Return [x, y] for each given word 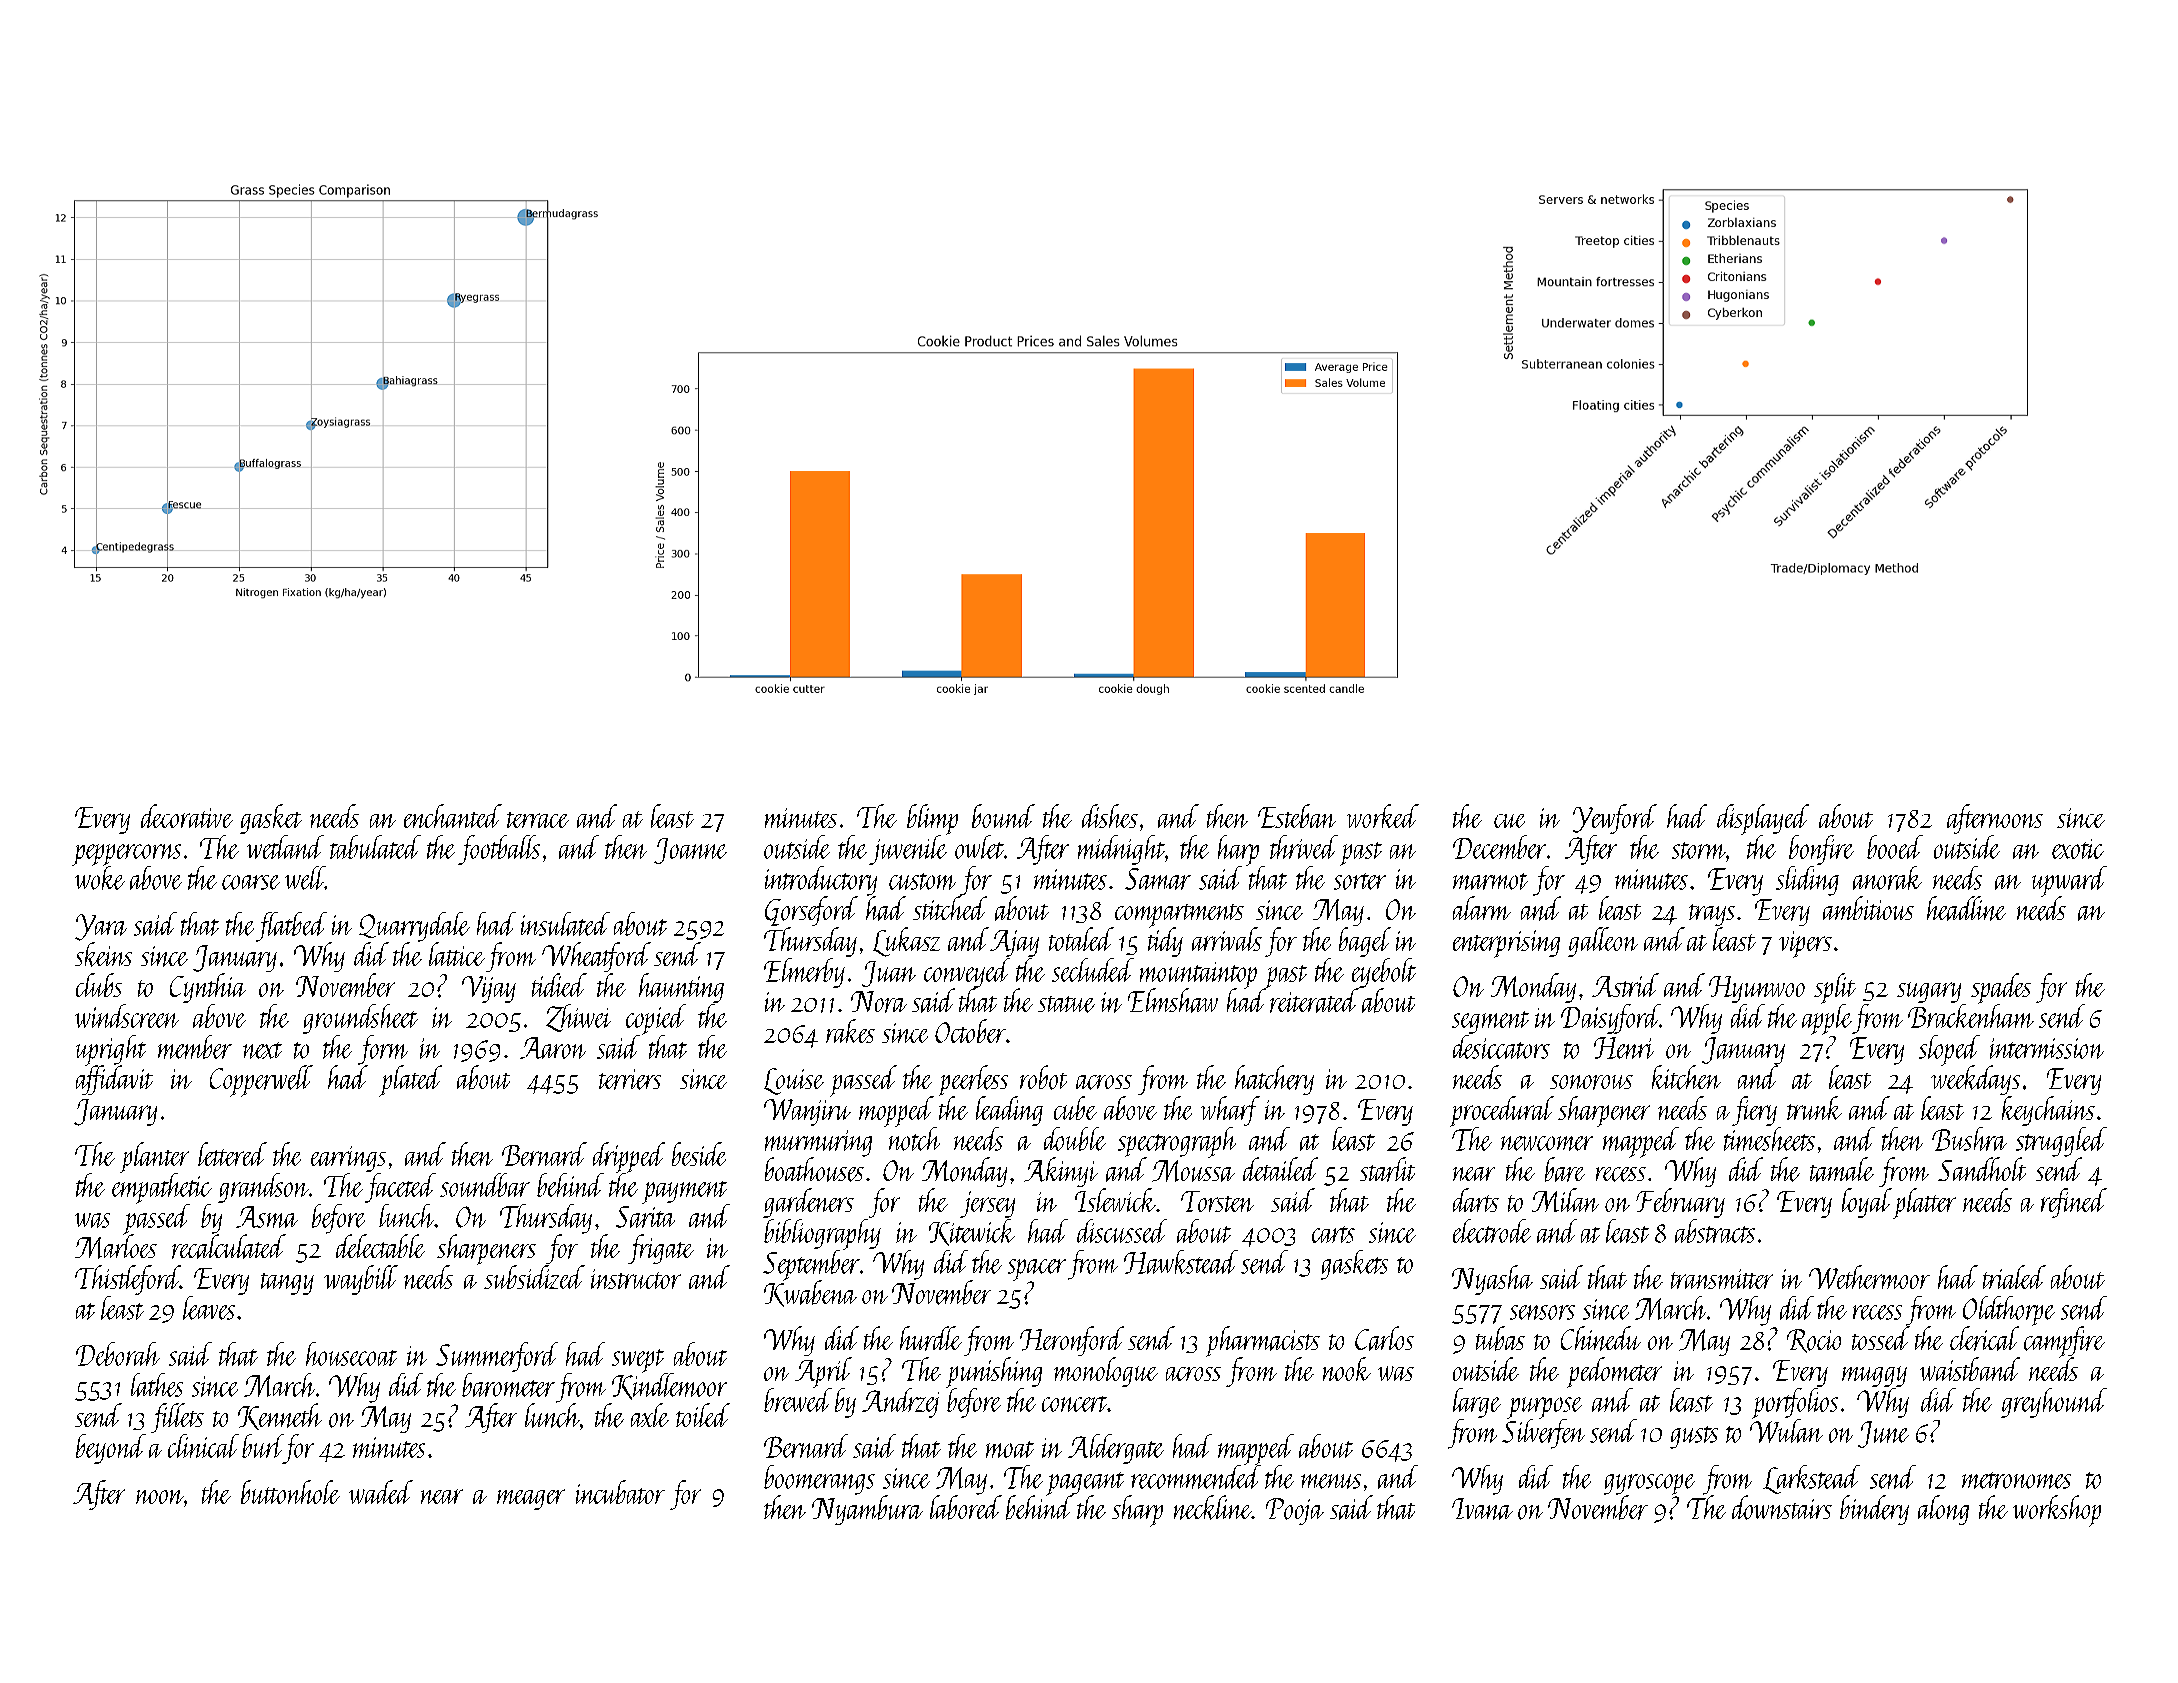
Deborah [118, 1354]
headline [1966, 908]
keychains [2048, 1111]
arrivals [1227, 939]
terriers [630, 1079]
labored [966, 1507]
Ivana [1482, 1509]
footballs [499, 850]
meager [531, 1499]
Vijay [489, 989]
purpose [1544, 1408]
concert [1074, 1404]
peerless [973, 1080]
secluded [1093, 970]
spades [2001, 988]
